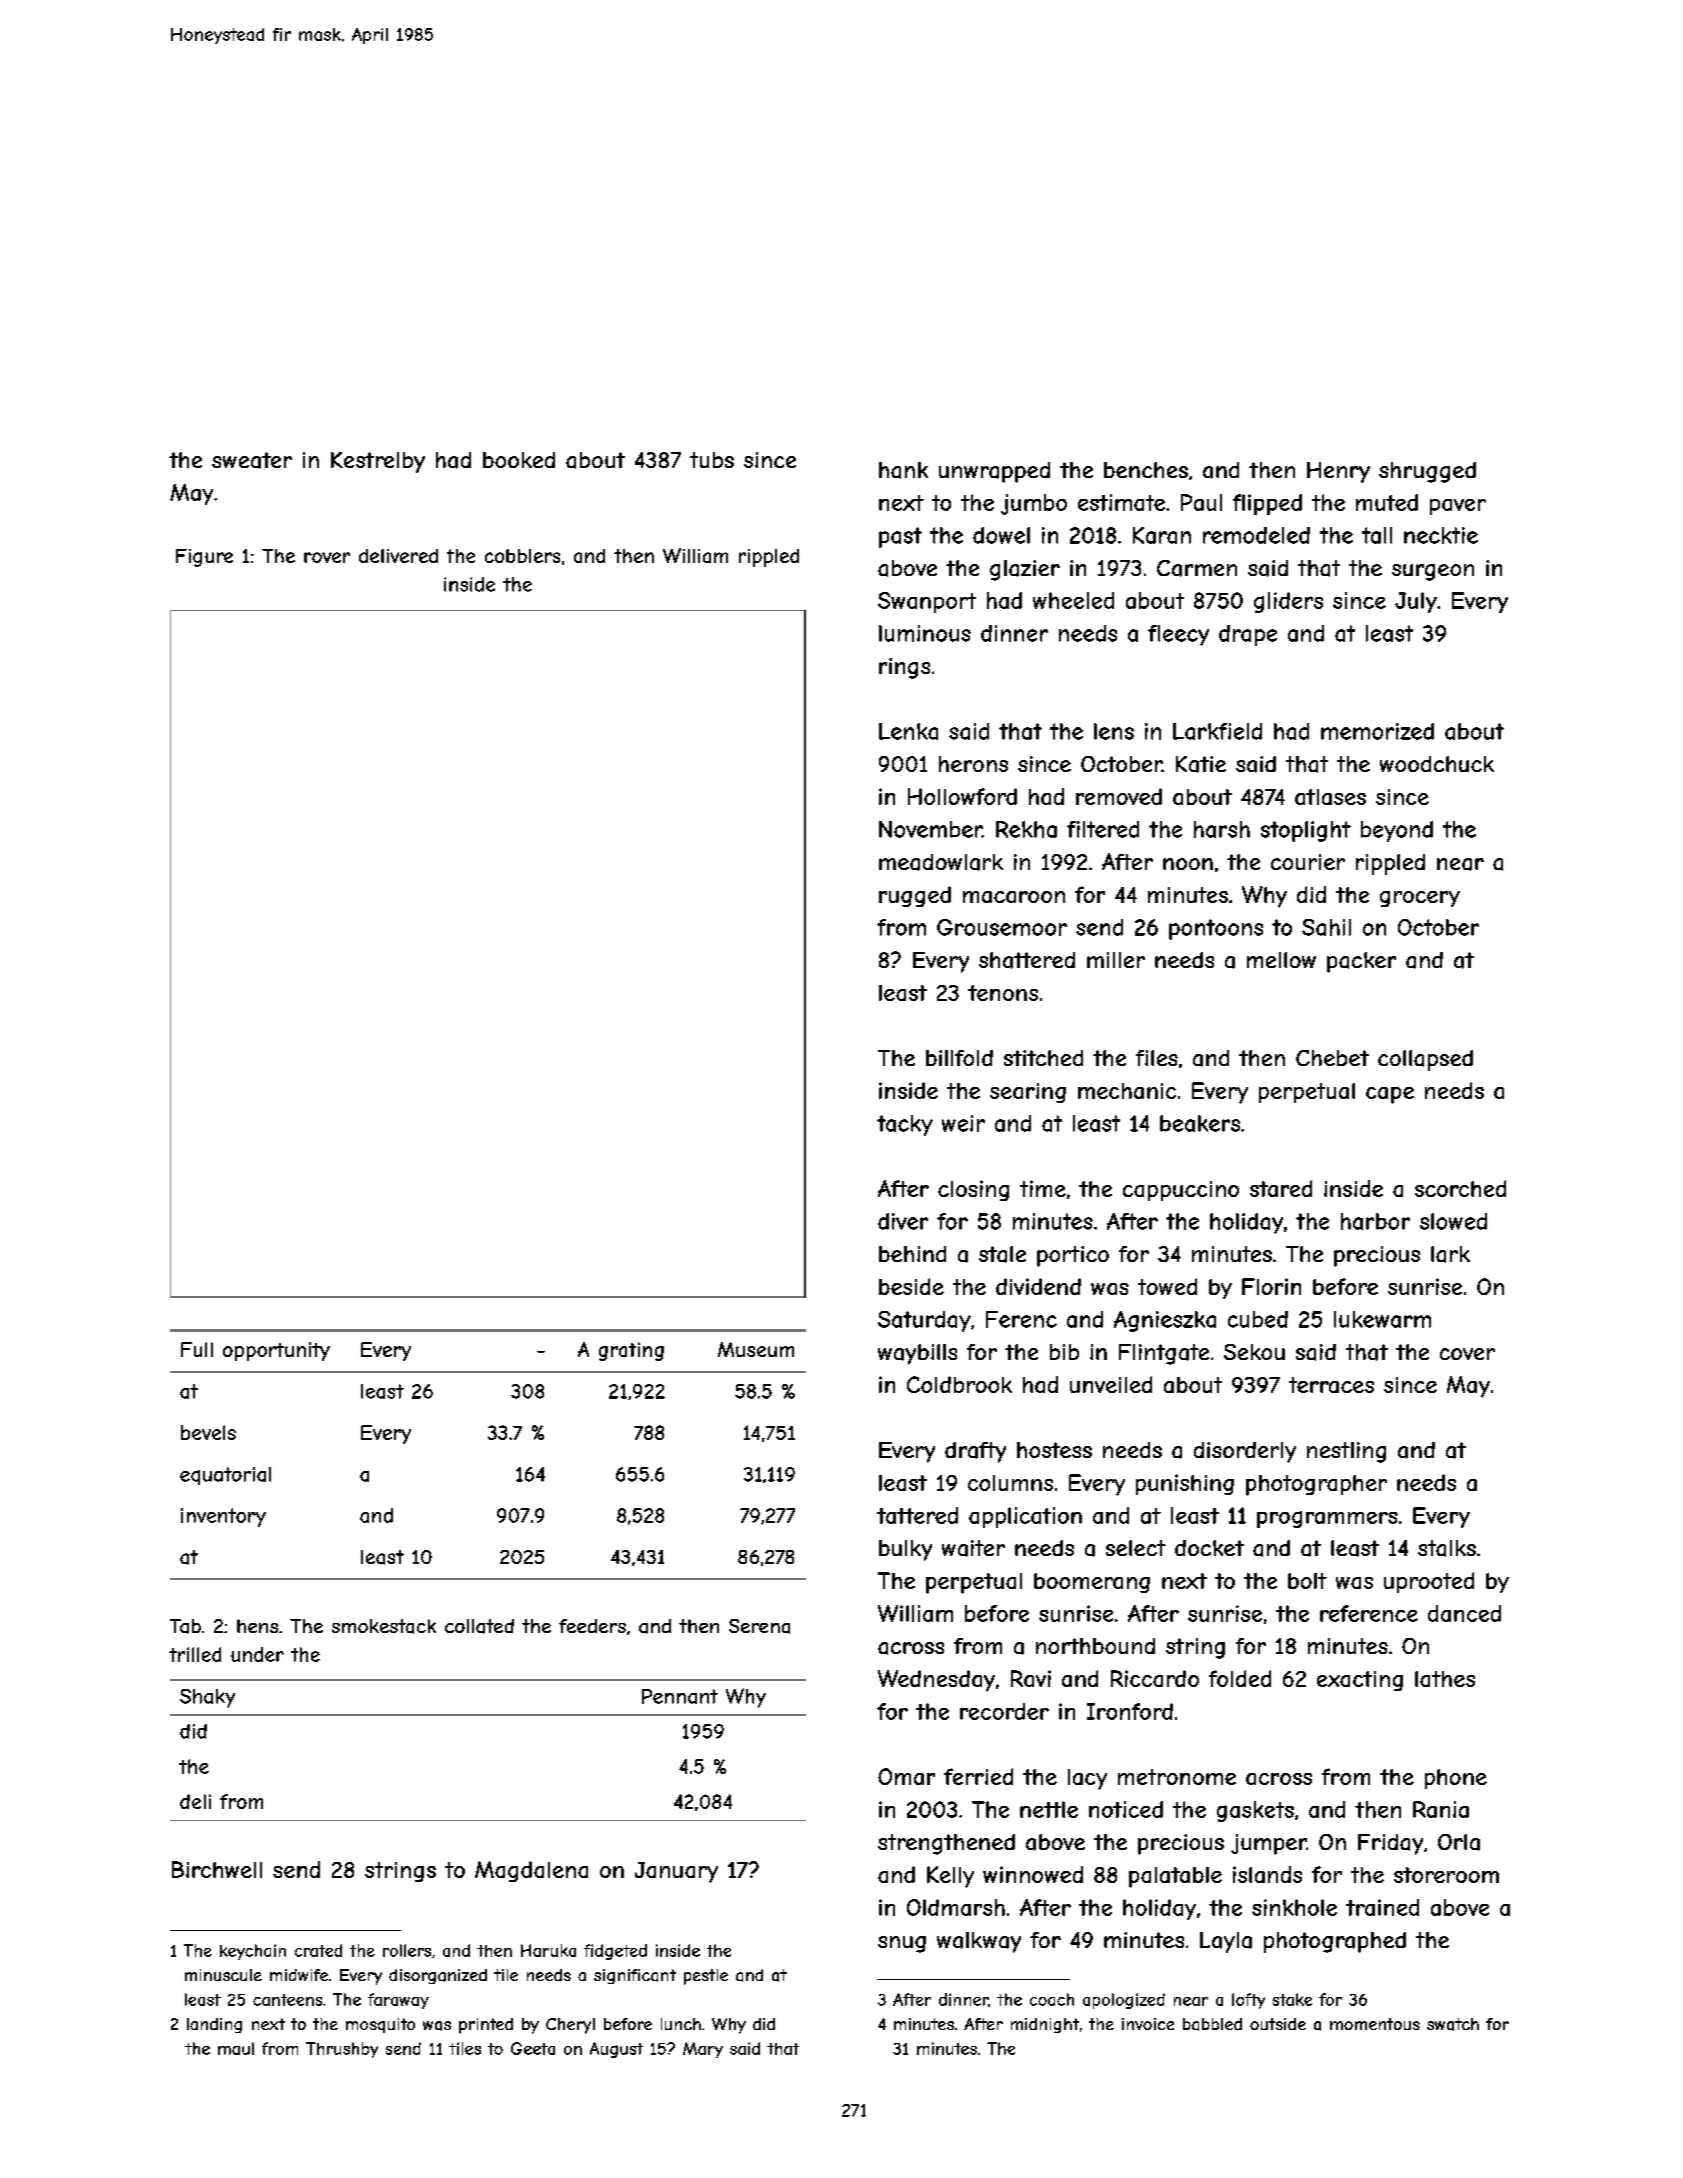 The width and height of the page is (1683, 2178). What do you see at coordinates (1267, 504) in the page?
I see `flipped` at bounding box center [1267, 504].
